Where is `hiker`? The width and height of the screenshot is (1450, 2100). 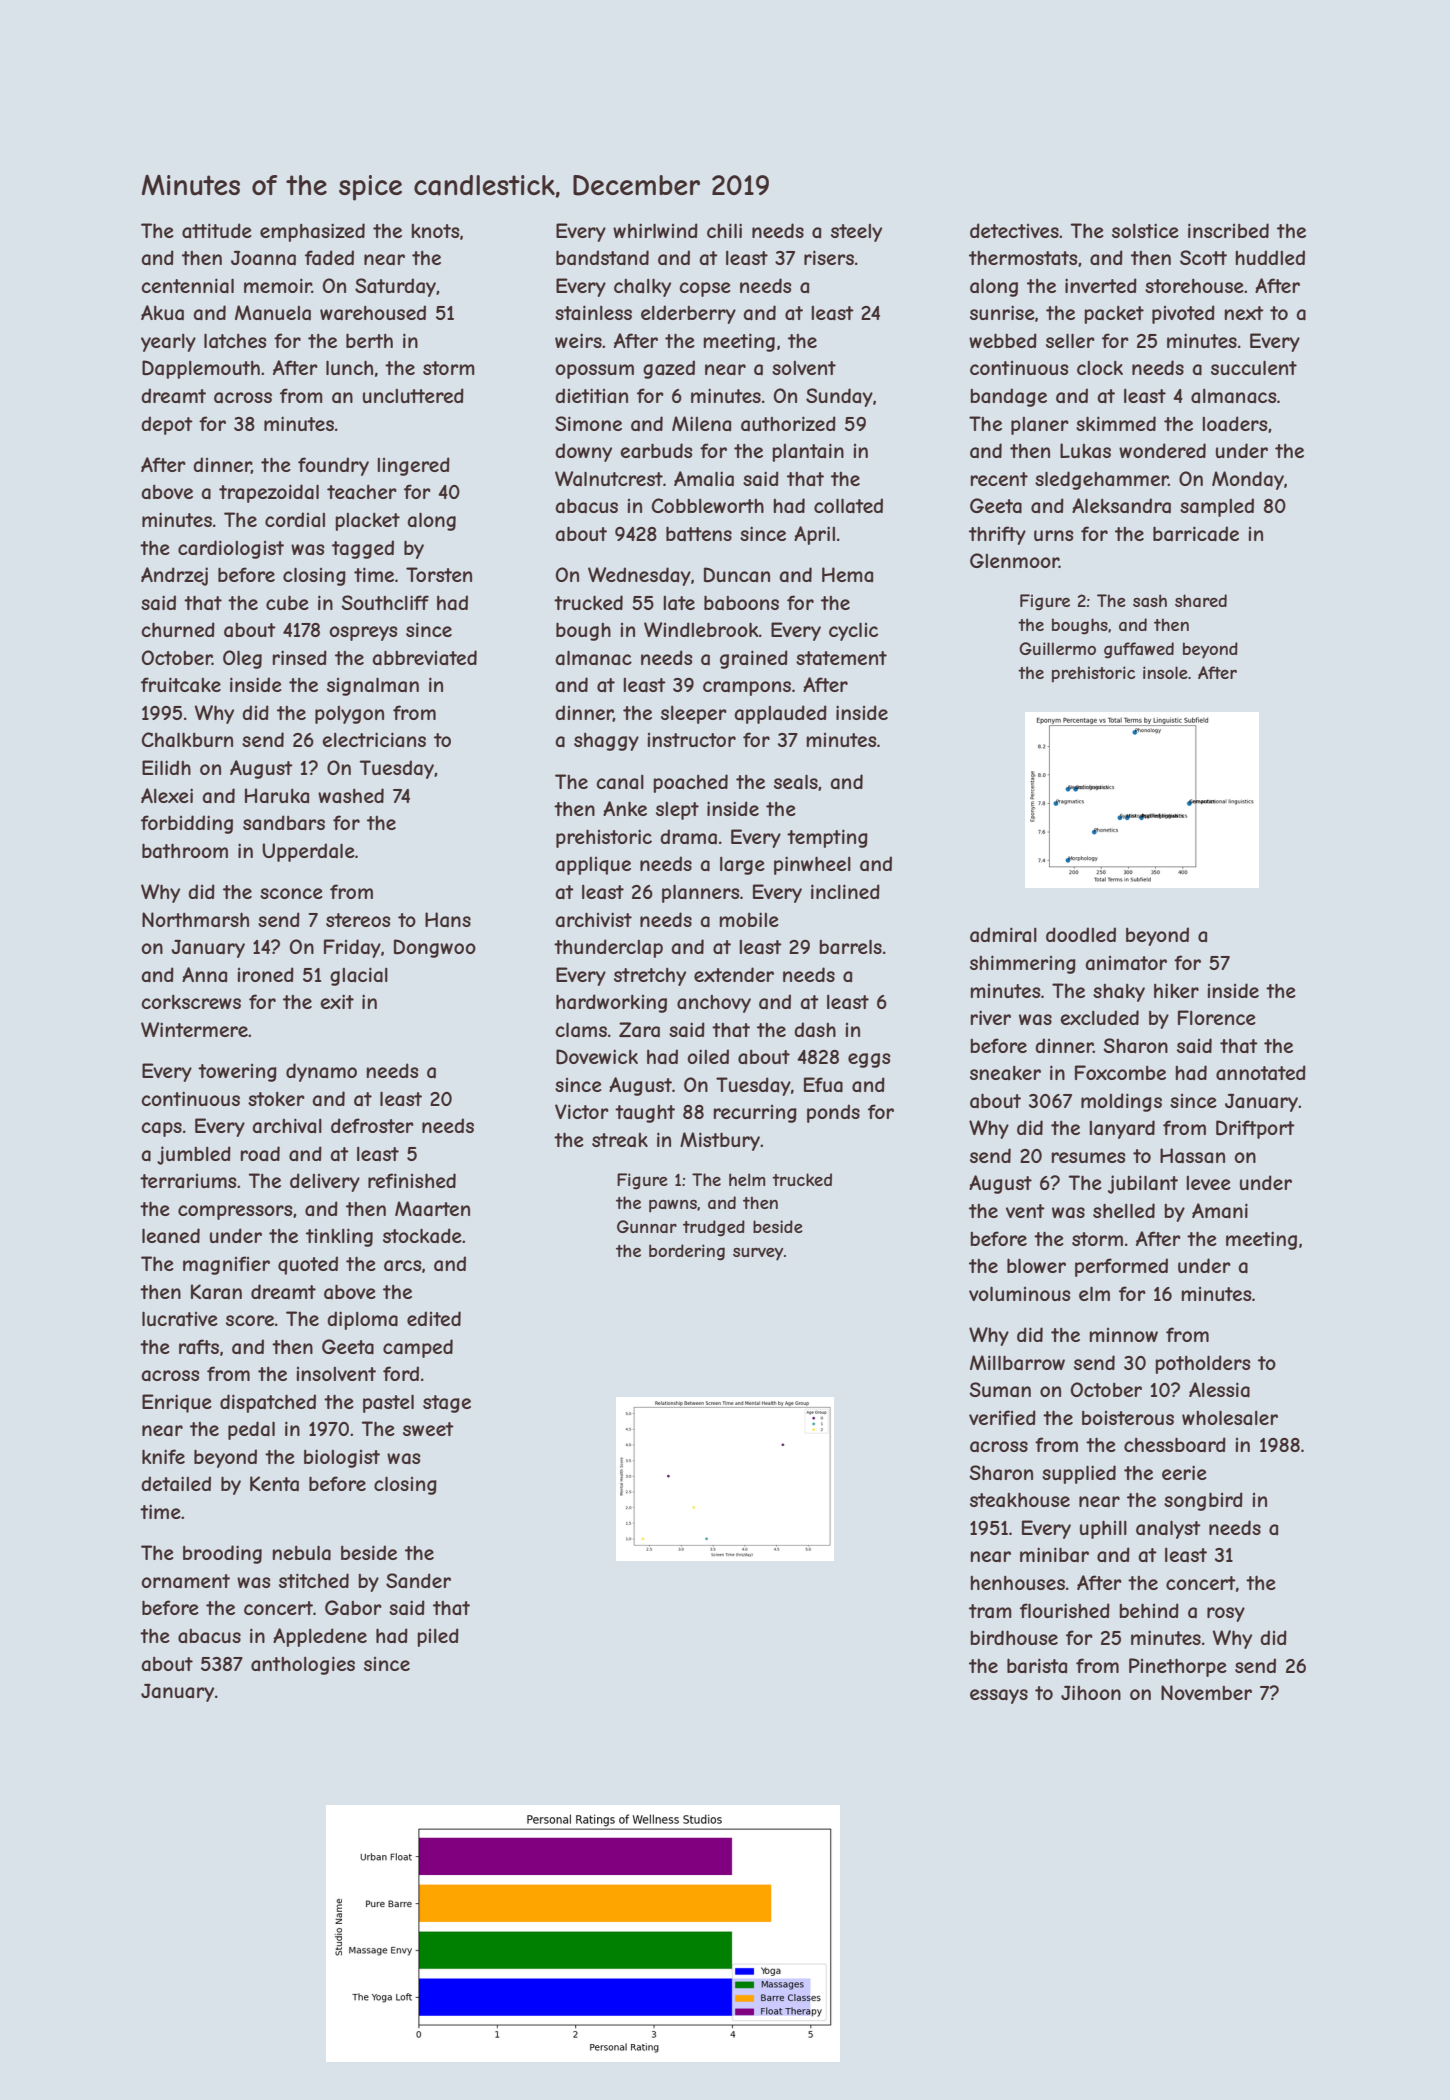 hiker is located at coordinates (1176, 990).
